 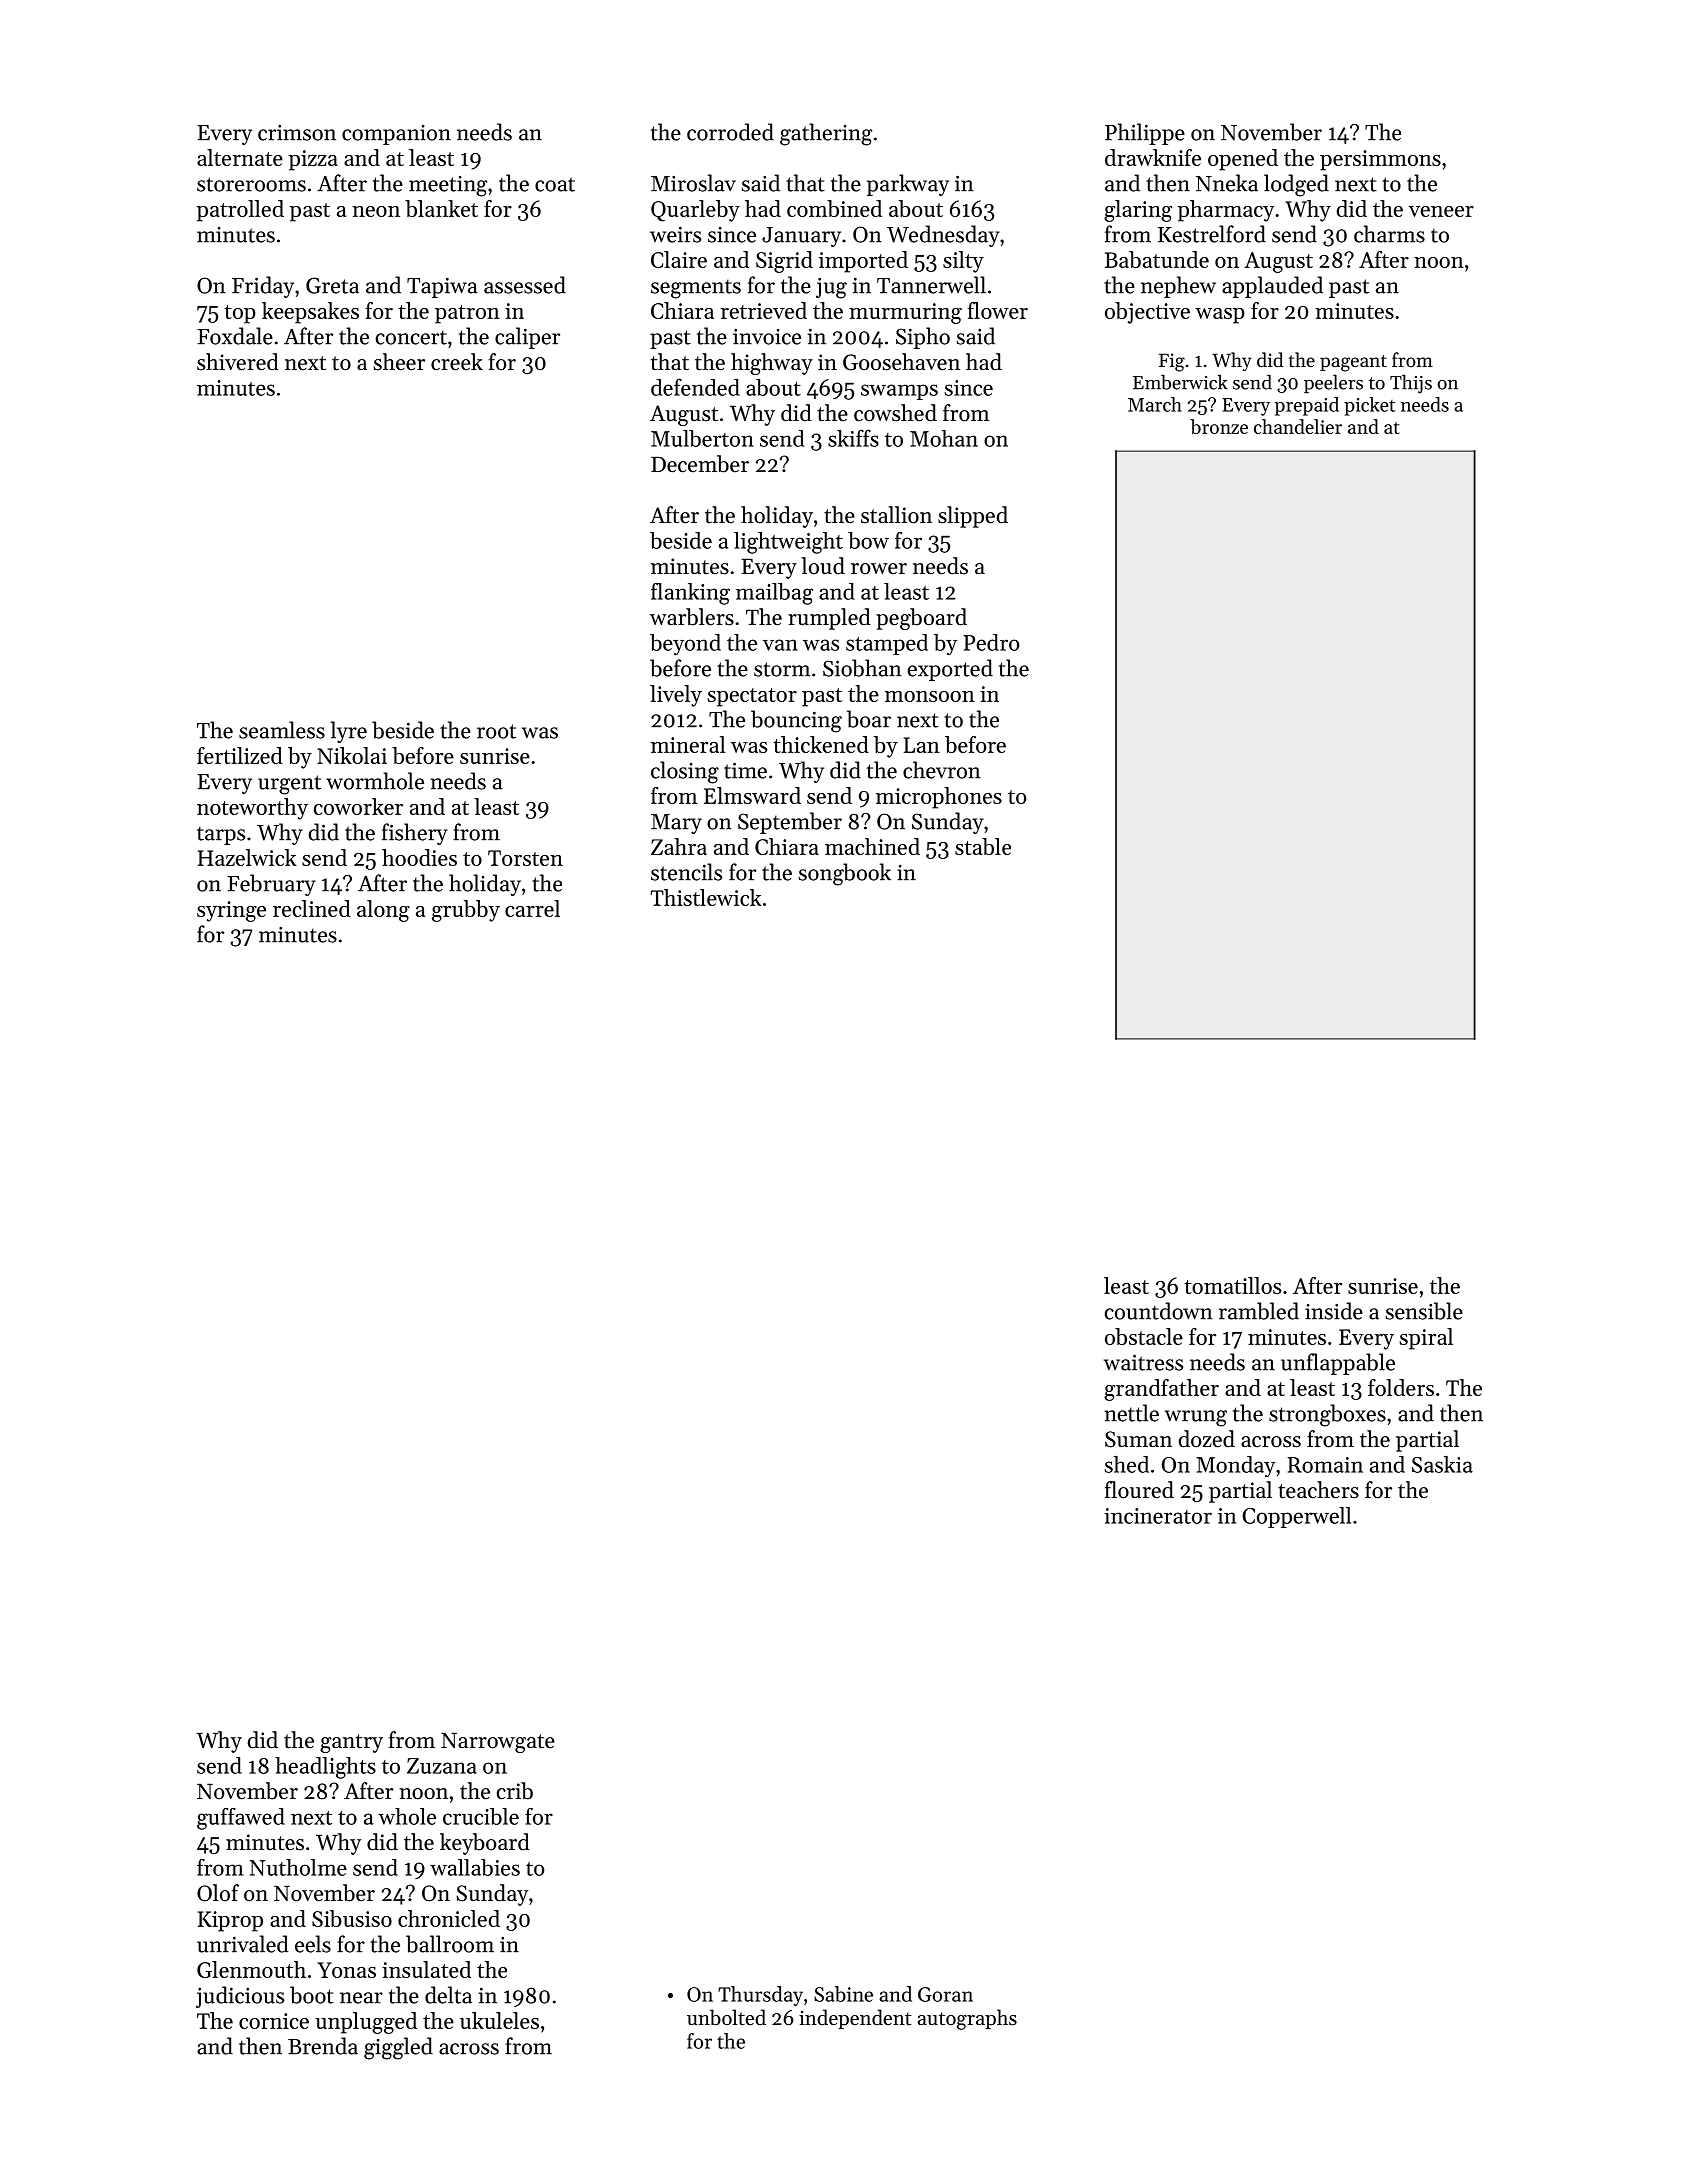 What do you see at coordinates (325, 1768) in the image?
I see `headlights` at bounding box center [325, 1768].
